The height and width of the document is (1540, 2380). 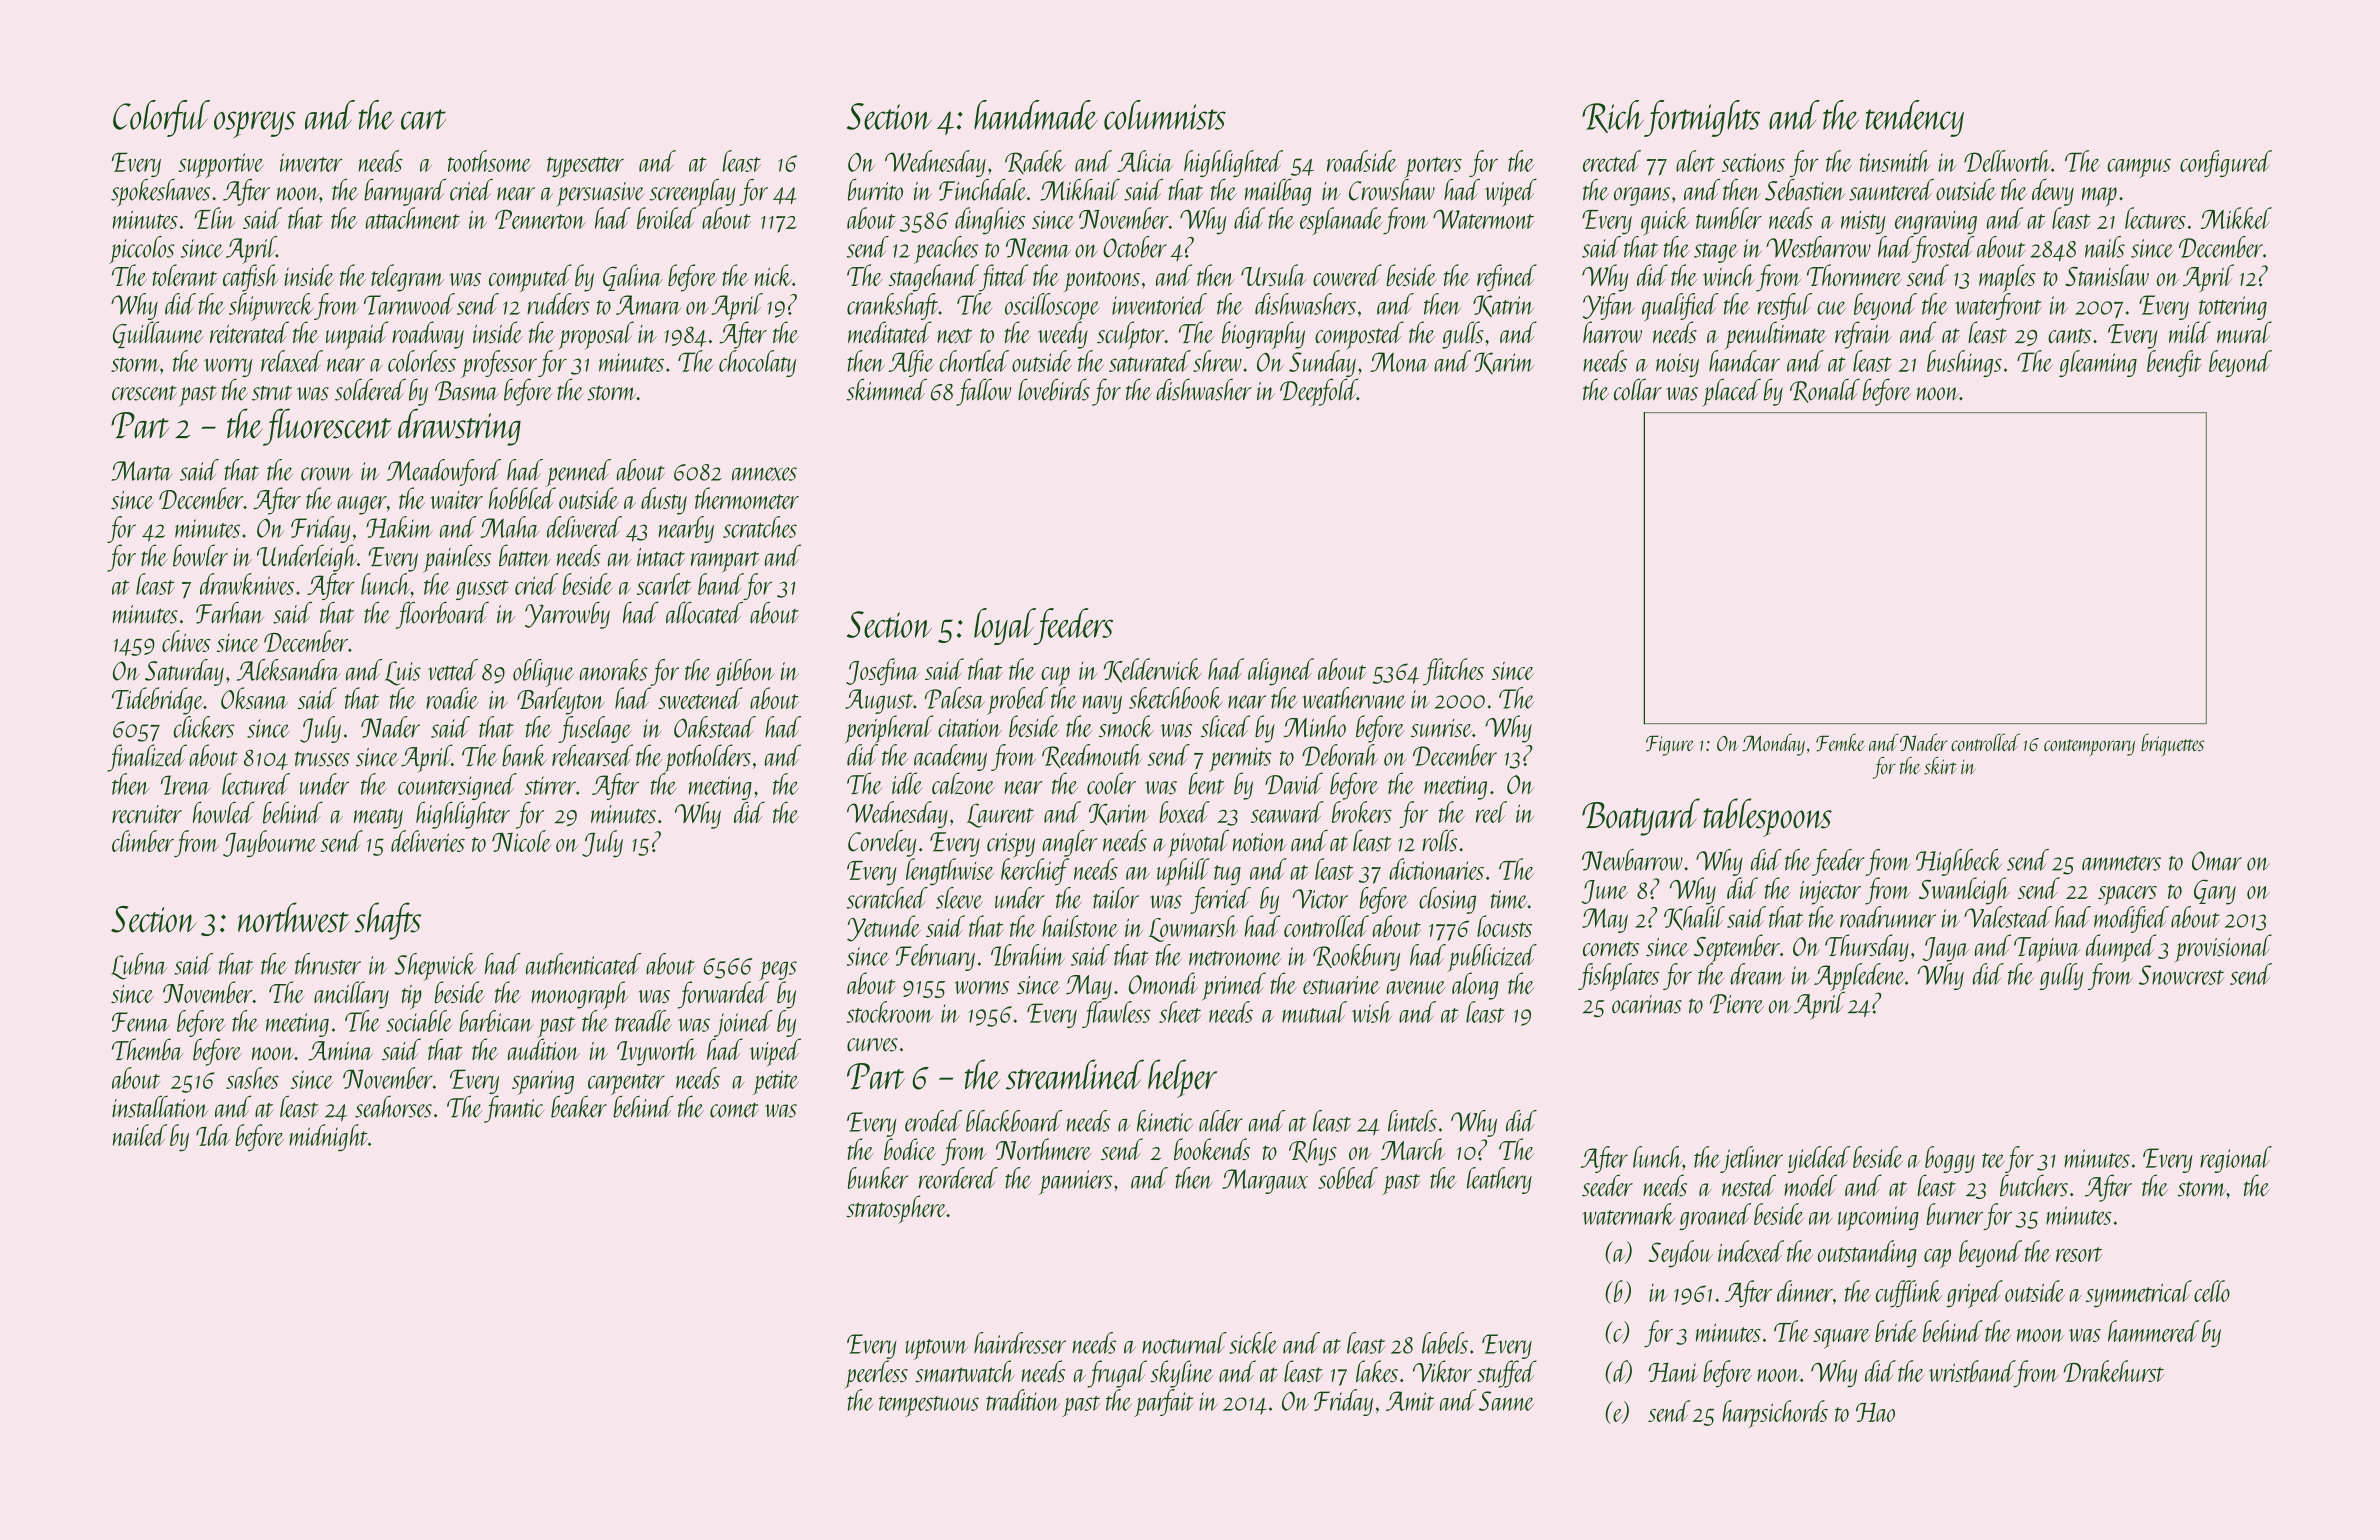 What do you see at coordinates (1184, 1343) in the document?
I see `nocturnal` at bounding box center [1184, 1343].
